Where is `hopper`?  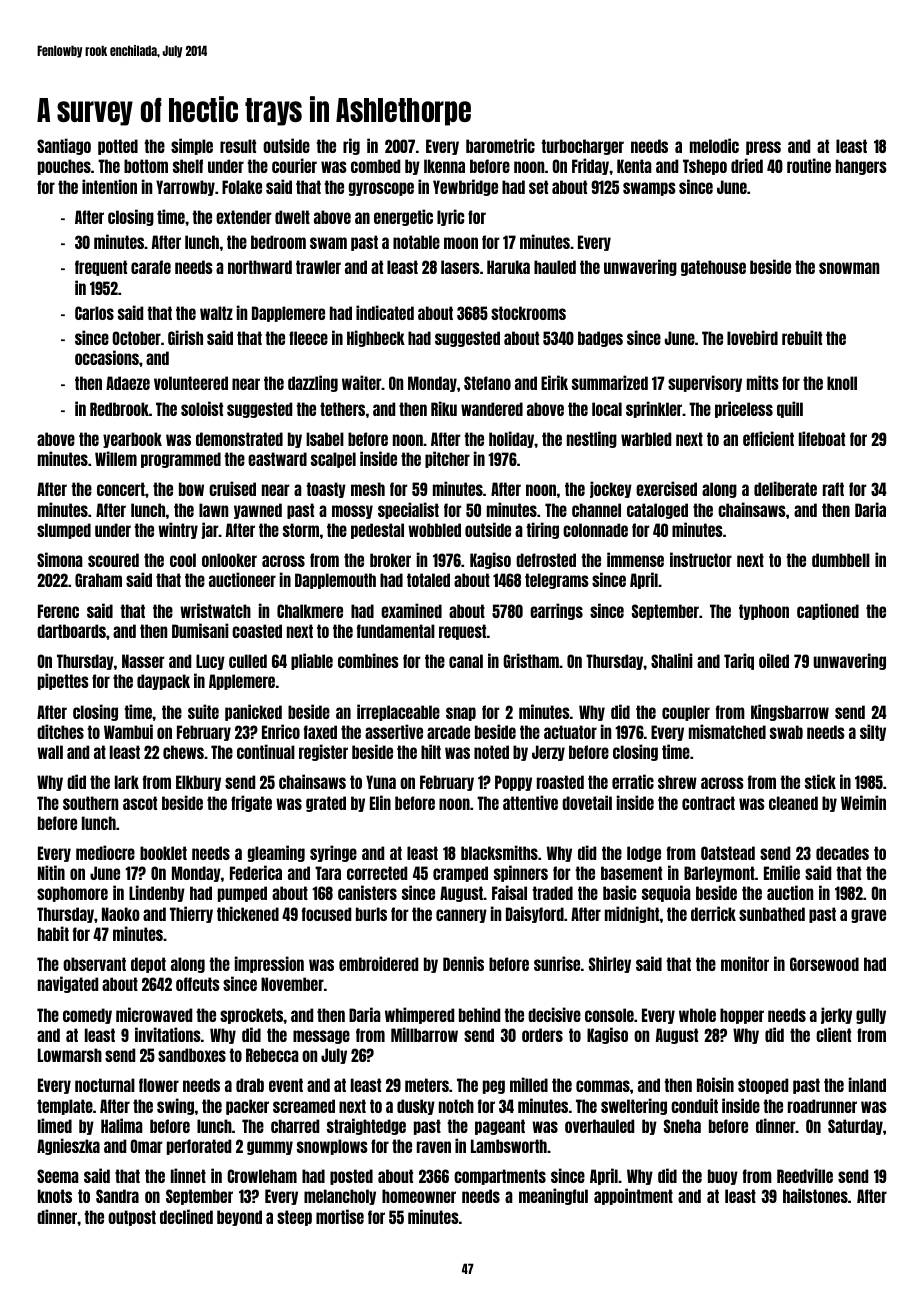 hopper is located at coordinates (742, 1016).
